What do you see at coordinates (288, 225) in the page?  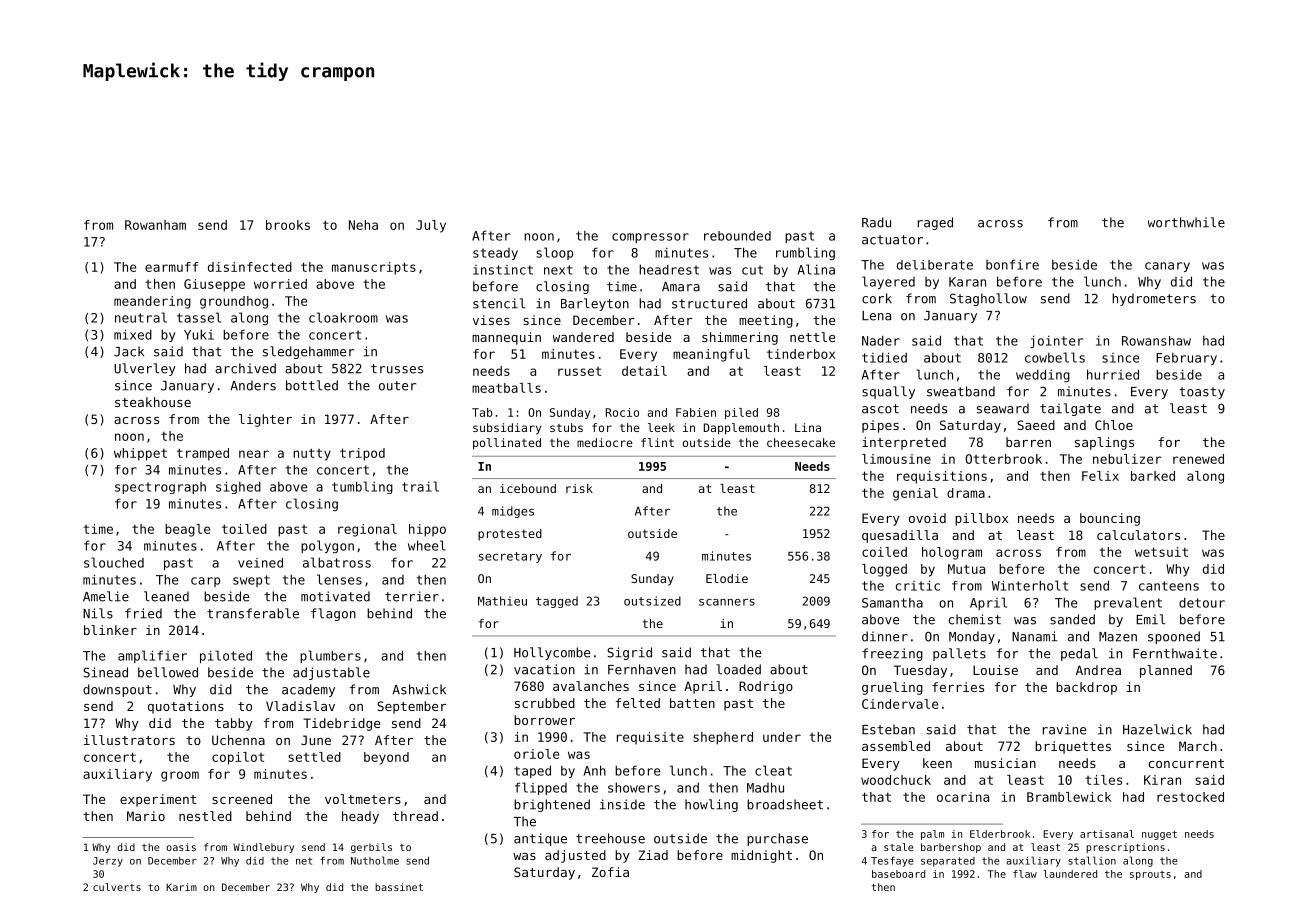 I see `brooks` at bounding box center [288, 225].
